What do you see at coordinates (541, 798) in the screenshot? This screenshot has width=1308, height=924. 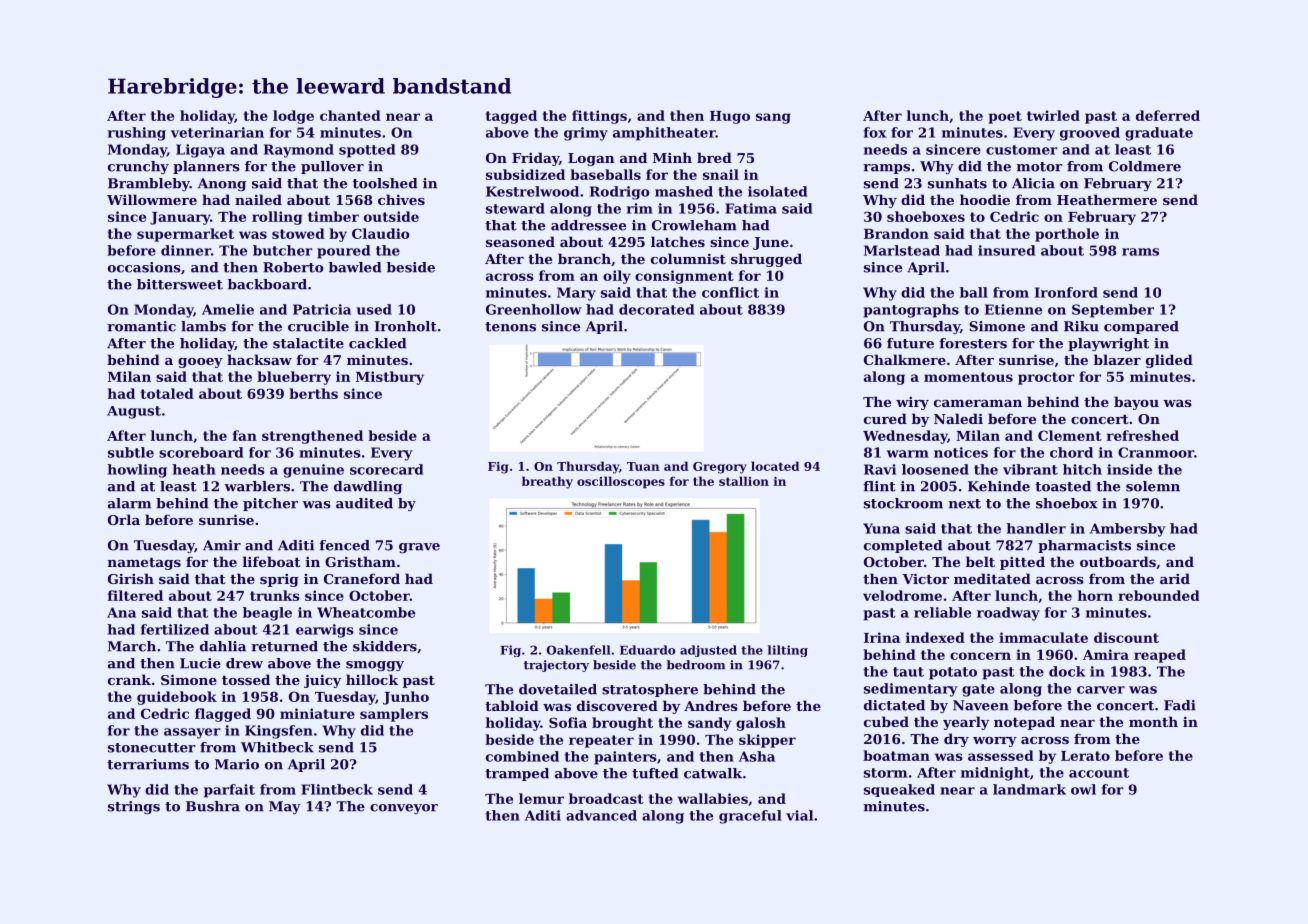 I see `lemur` at bounding box center [541, 798].
